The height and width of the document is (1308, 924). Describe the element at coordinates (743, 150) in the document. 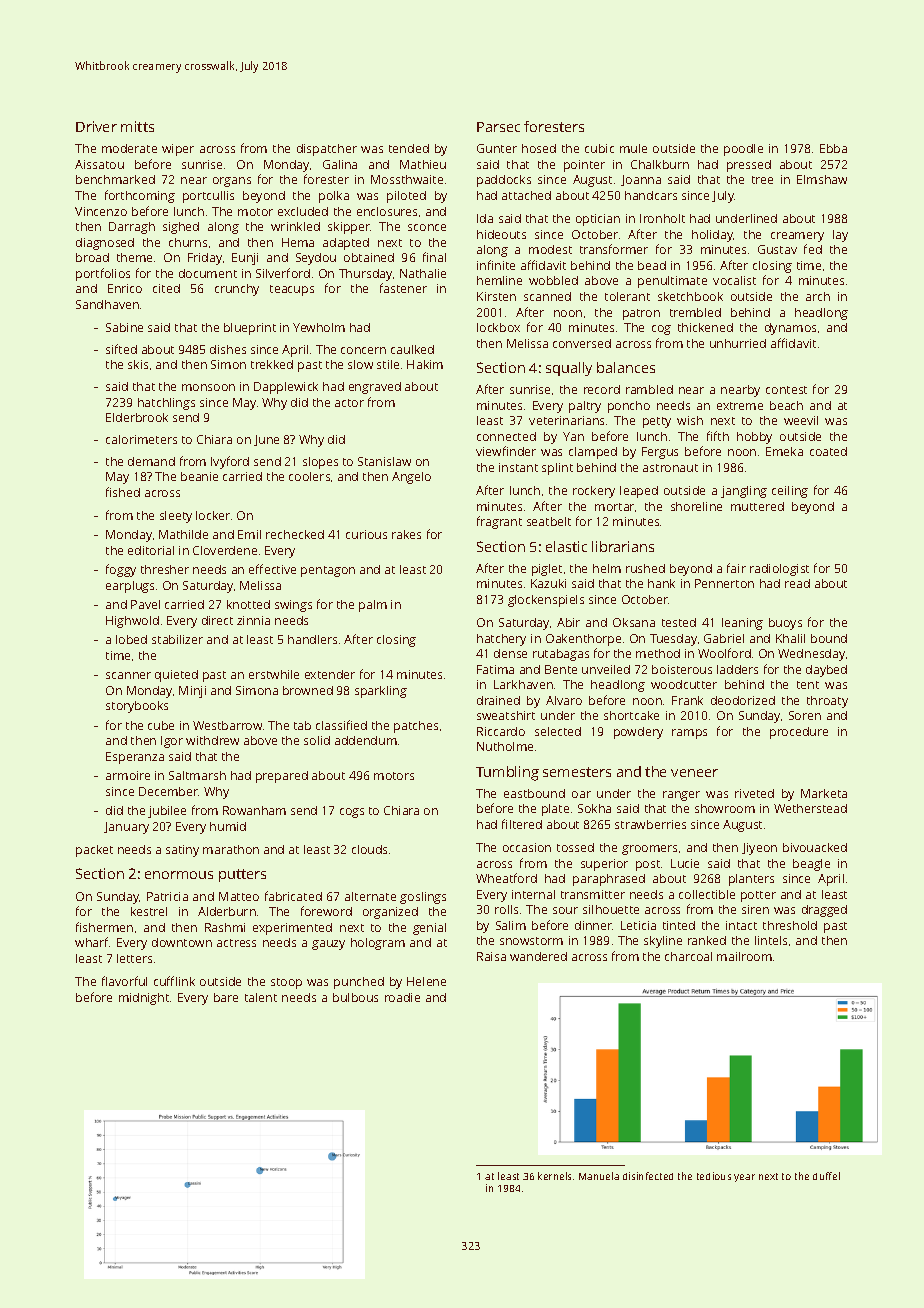

I see `poodle` at that location.
